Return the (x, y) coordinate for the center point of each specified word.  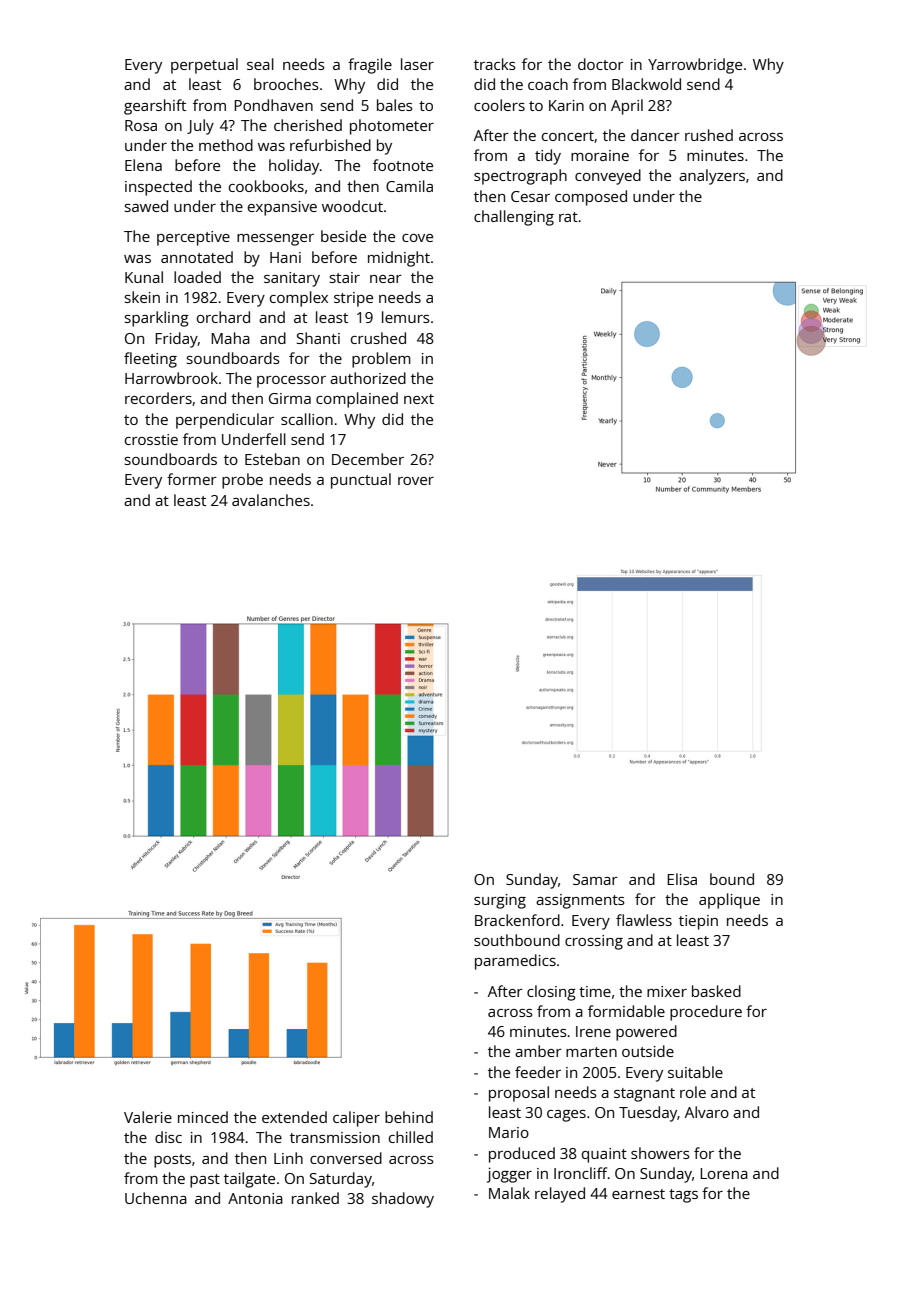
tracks (495, 64)
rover (416, 481)
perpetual (204, 66)
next (419, 399)
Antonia (255, 1198)
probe (242, 481)
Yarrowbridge (695, 66)
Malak (509, 1193)
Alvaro (707, 1112)
